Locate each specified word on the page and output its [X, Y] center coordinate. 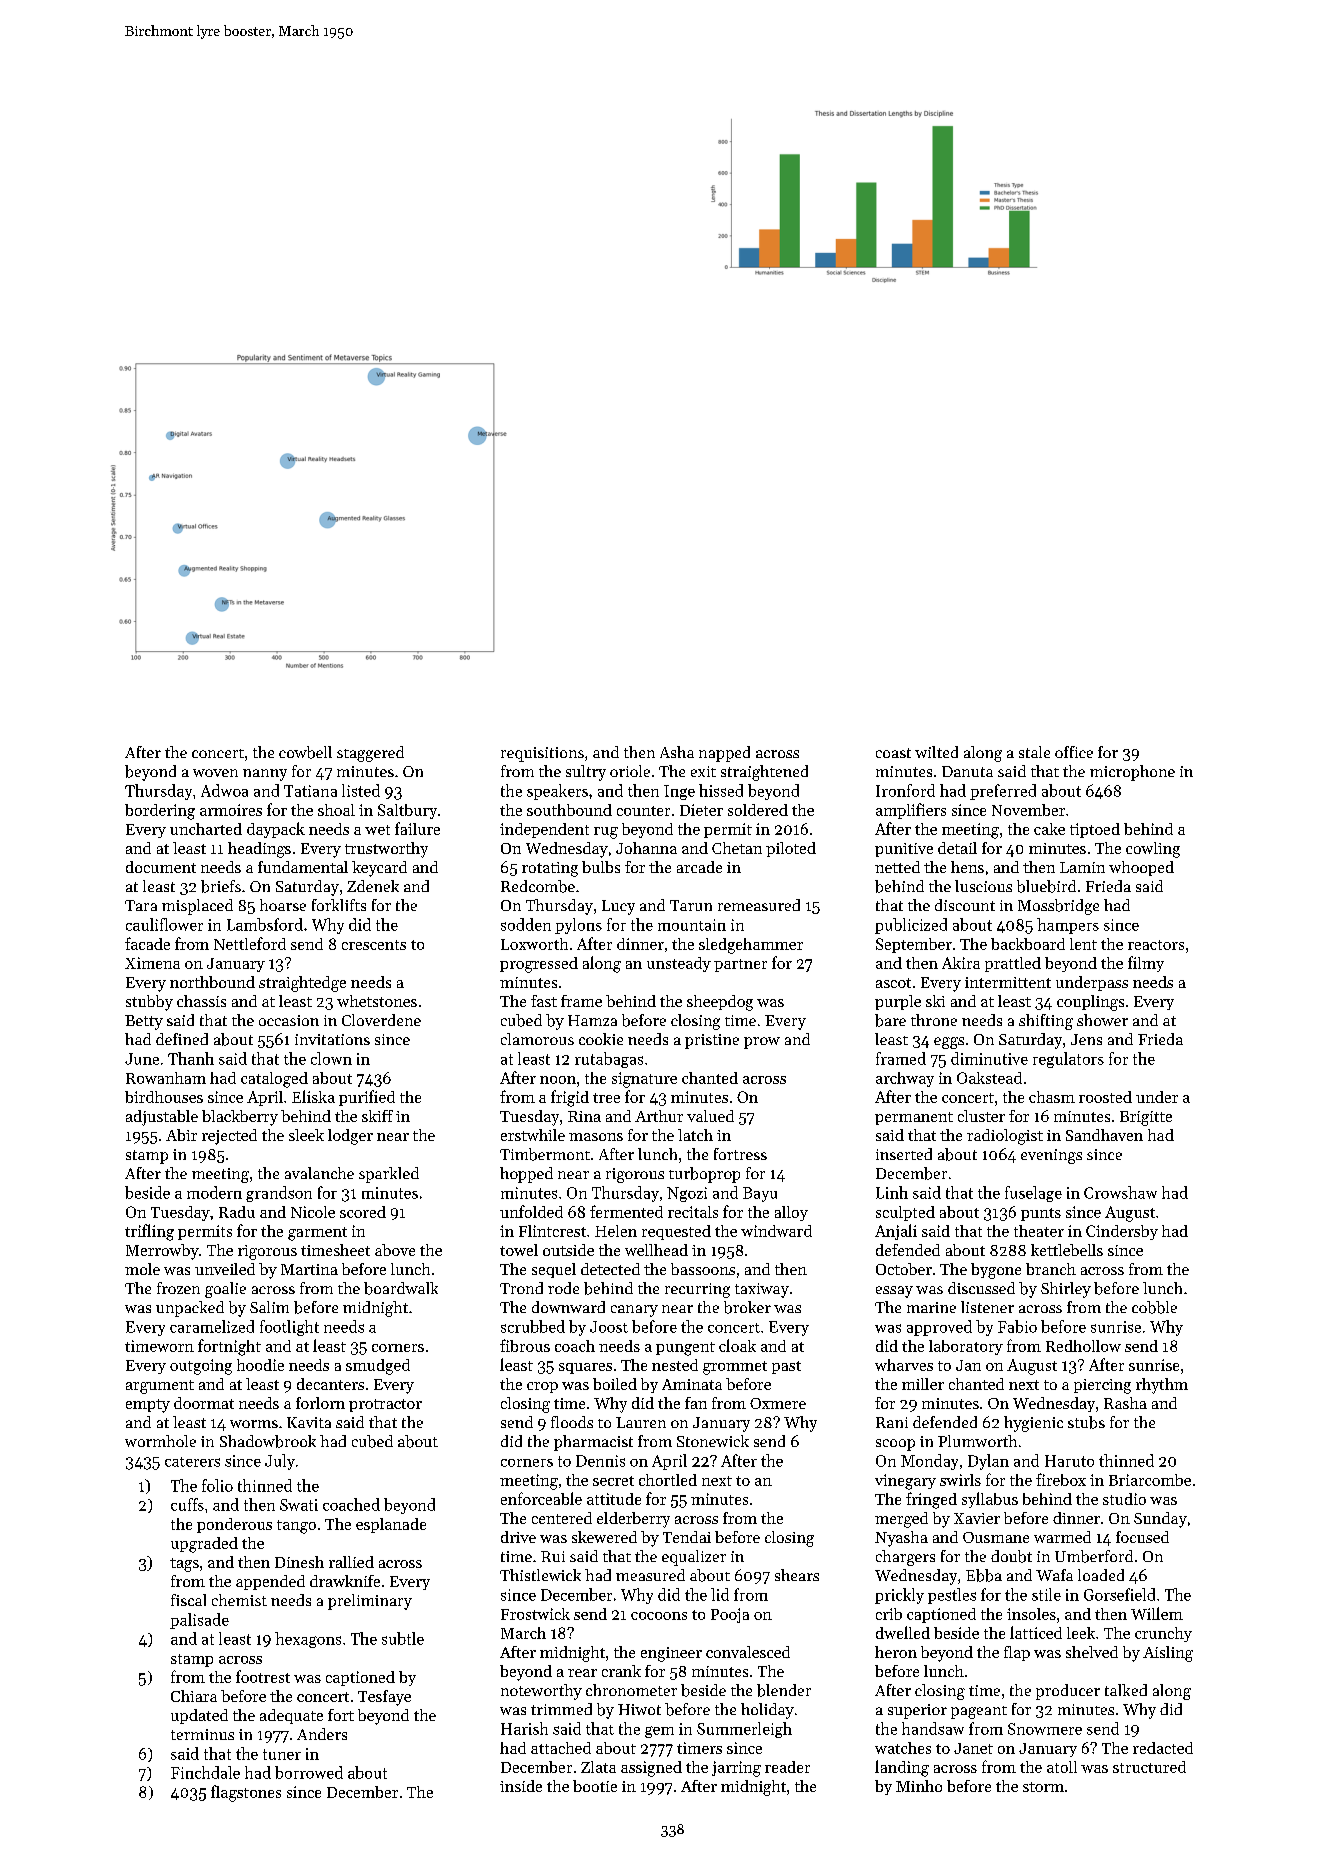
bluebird [1046, 886]
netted [897, 867]
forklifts [339, 905]
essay [894, 1292]
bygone [996, 1271]
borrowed [309, 1772]
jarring [736, 1769]
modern [214, 1192]
